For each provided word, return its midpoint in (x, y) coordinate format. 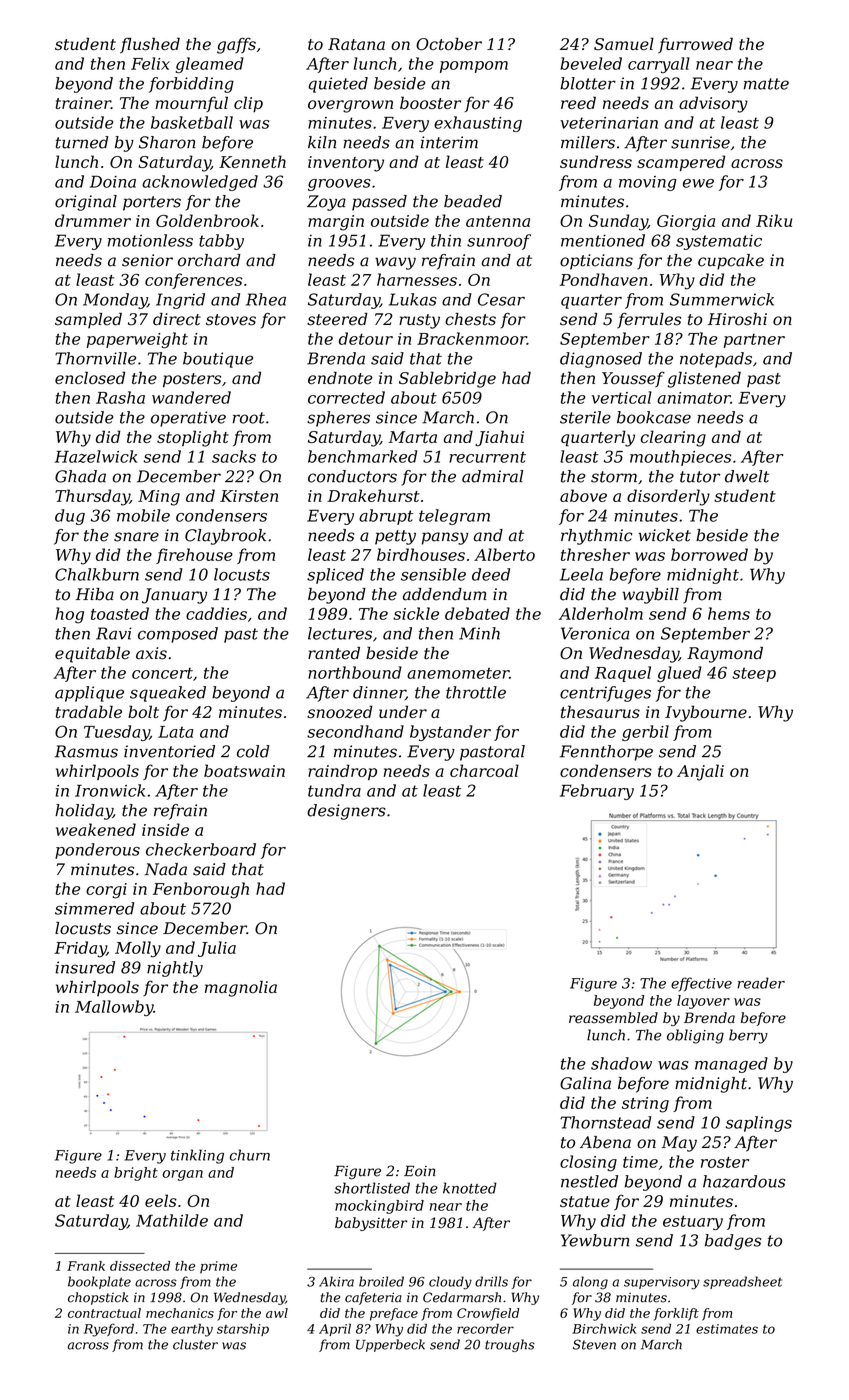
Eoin (419, 1171)
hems (729, 613)
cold (253, 751)
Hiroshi (737, 319)
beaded (473, 201)
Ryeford (109, 1330)
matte (766, 84)
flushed (150, 45)
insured (85, 967)
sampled (88, 321)
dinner (379, 693)
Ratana (356, 44)
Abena (605, 1142)
